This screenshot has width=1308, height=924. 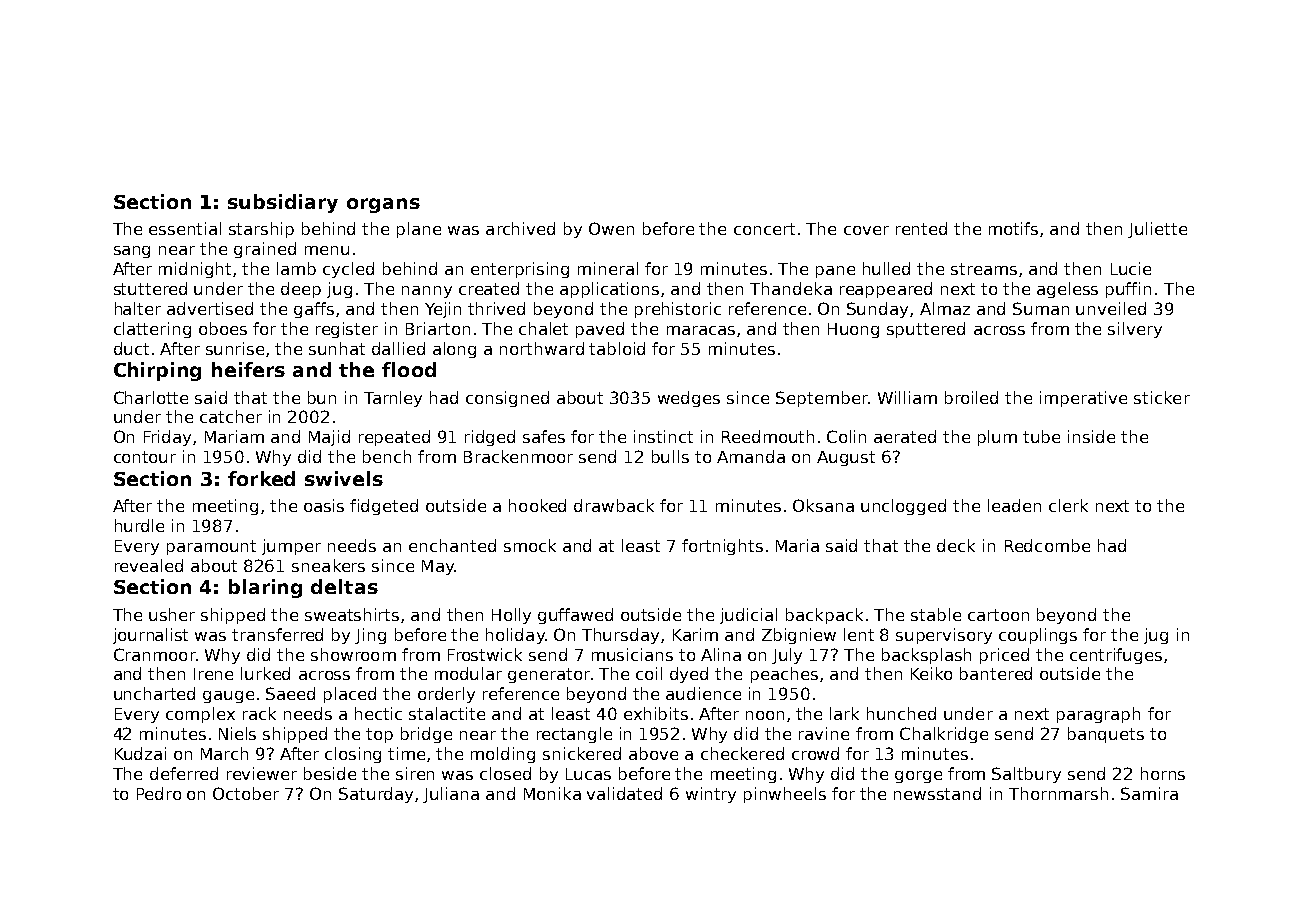 What do you see at coordinates (200, 715) in the screenshot?
I see `complex` at bounding box center [200, 715].
